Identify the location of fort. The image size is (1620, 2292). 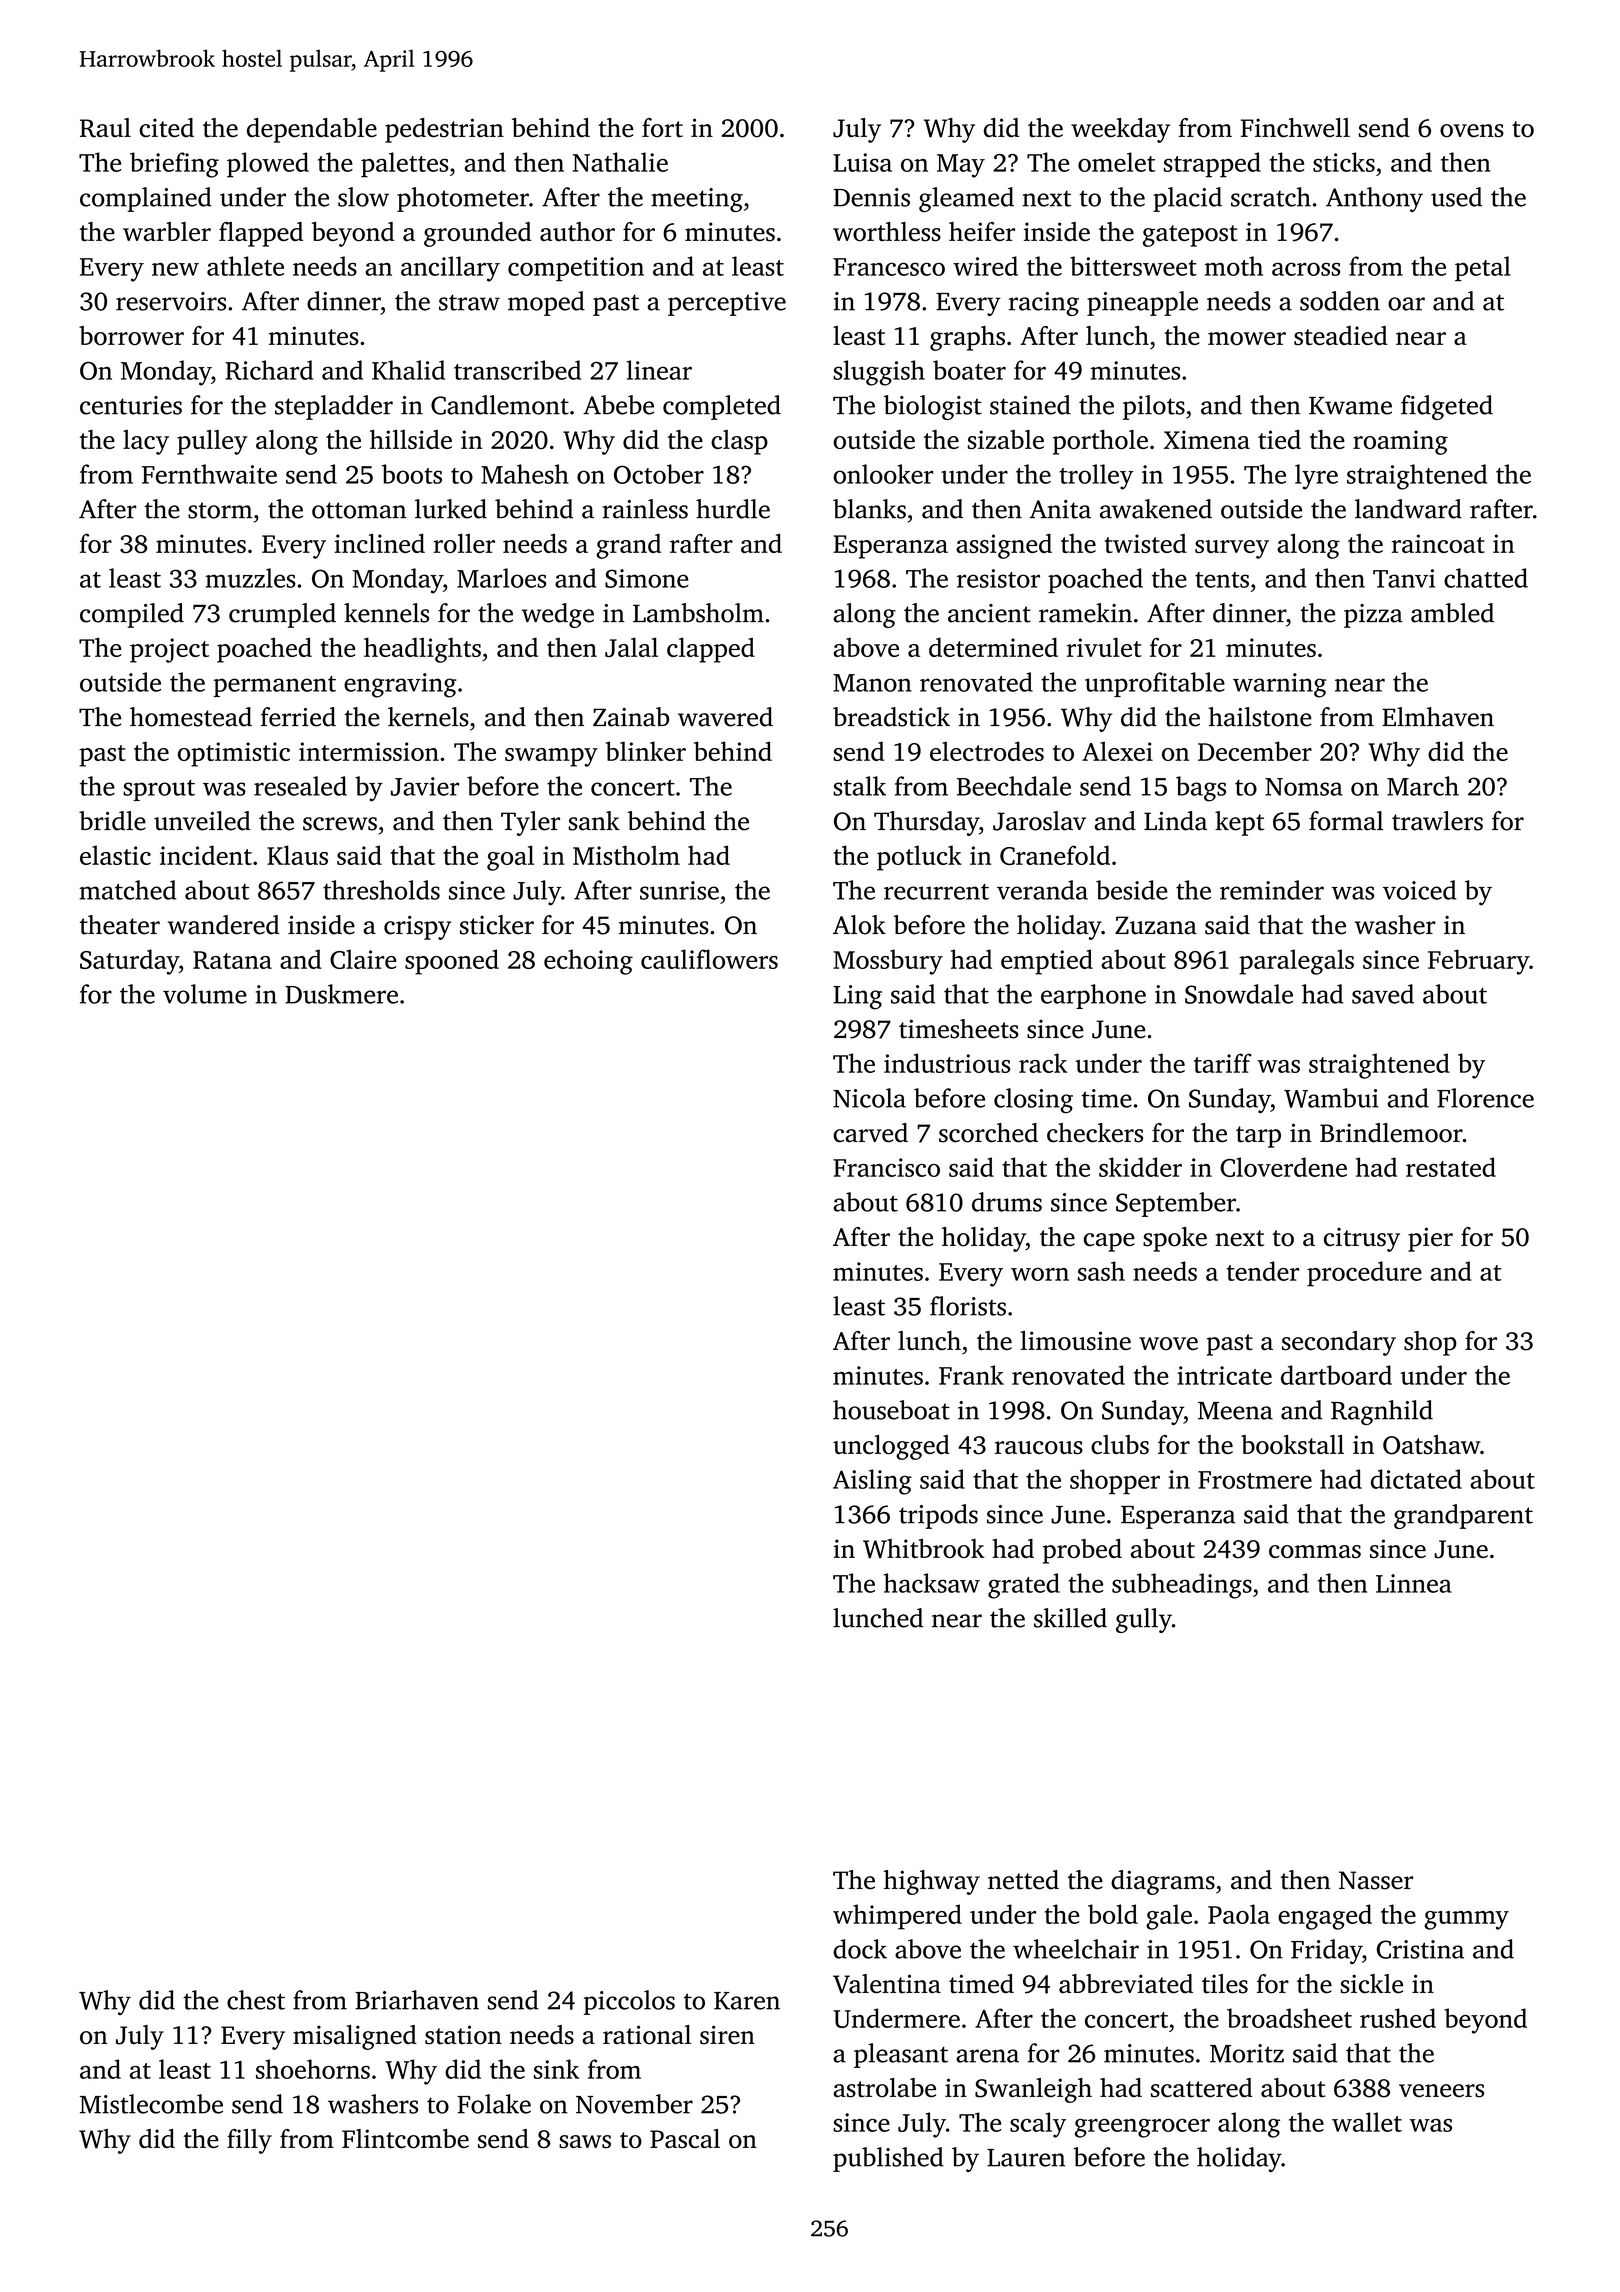
(662, 128).
